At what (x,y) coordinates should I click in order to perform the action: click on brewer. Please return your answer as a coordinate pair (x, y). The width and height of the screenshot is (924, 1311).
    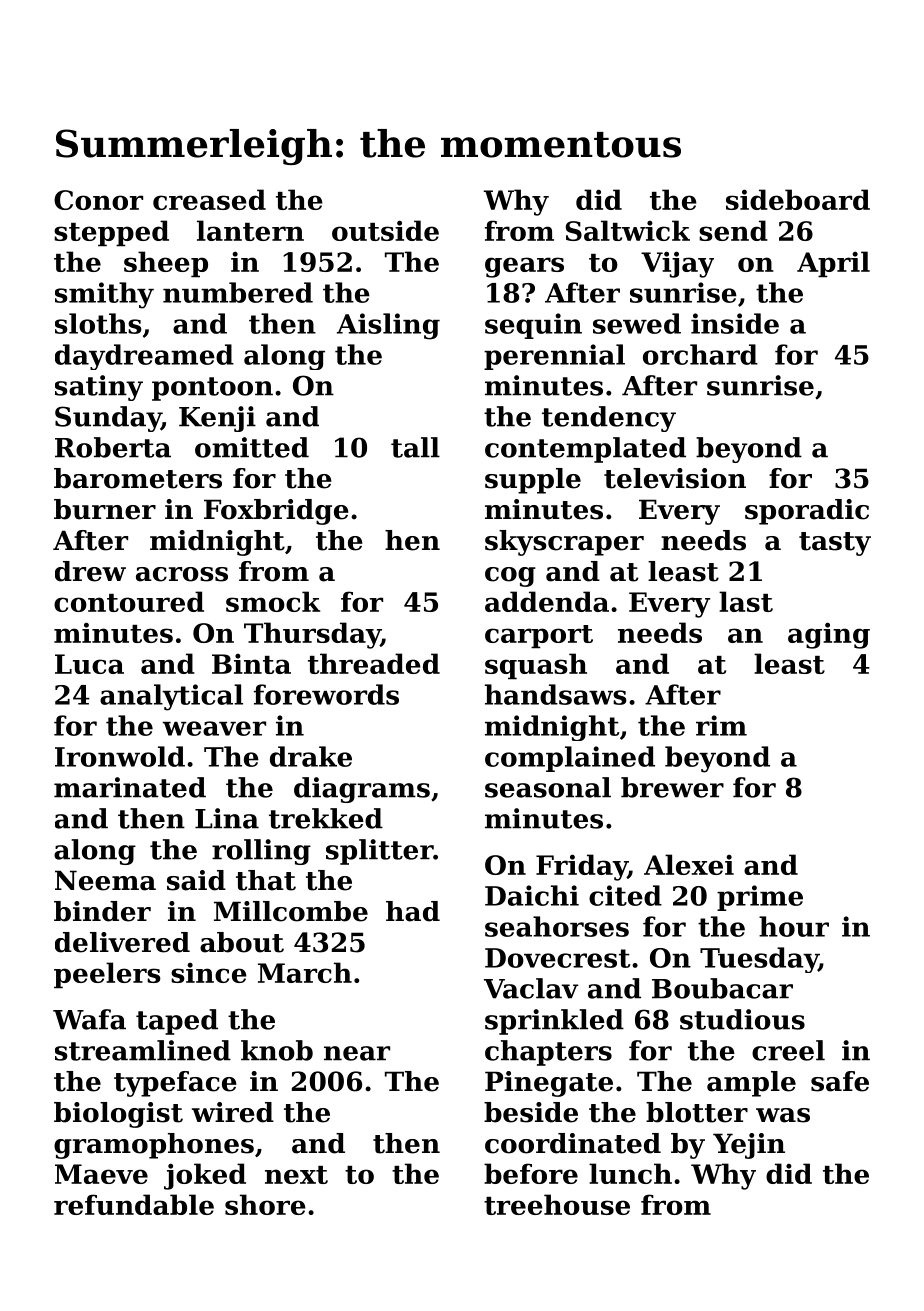
    Looking at the image, I should click on (672, 787).
